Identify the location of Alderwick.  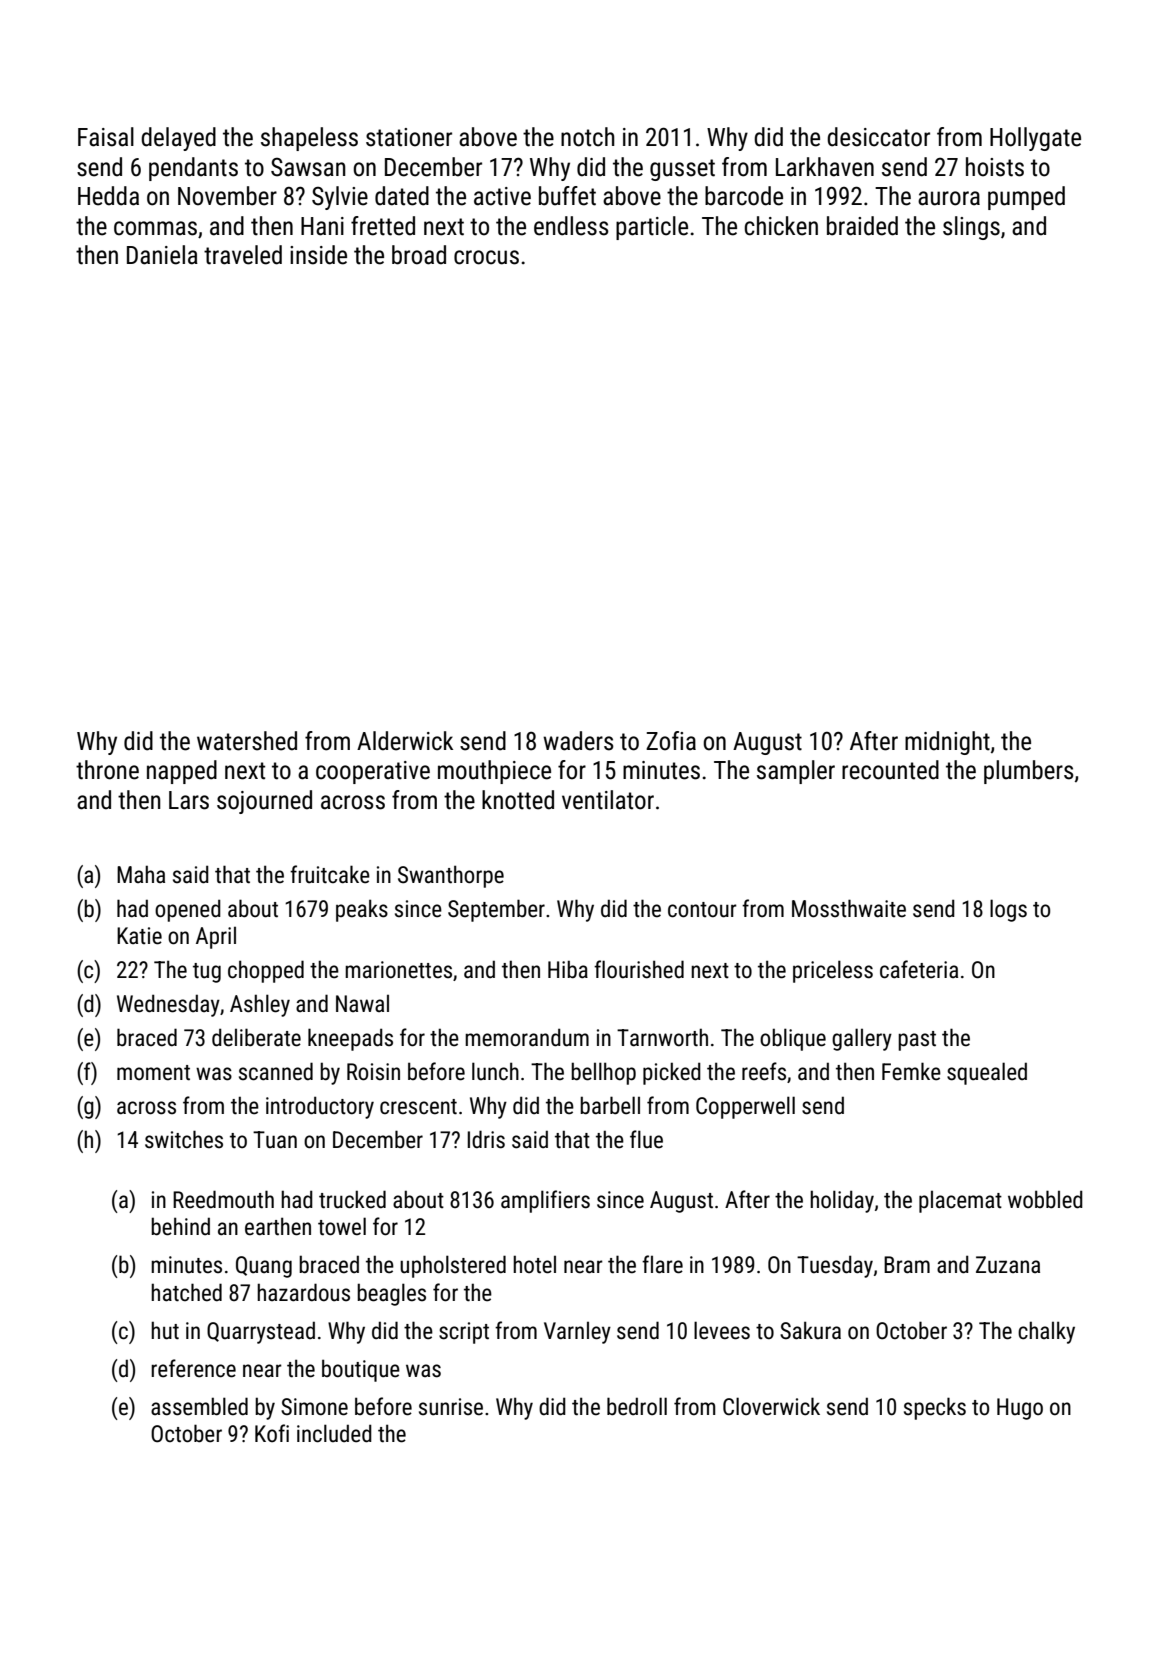
(405, 741).
